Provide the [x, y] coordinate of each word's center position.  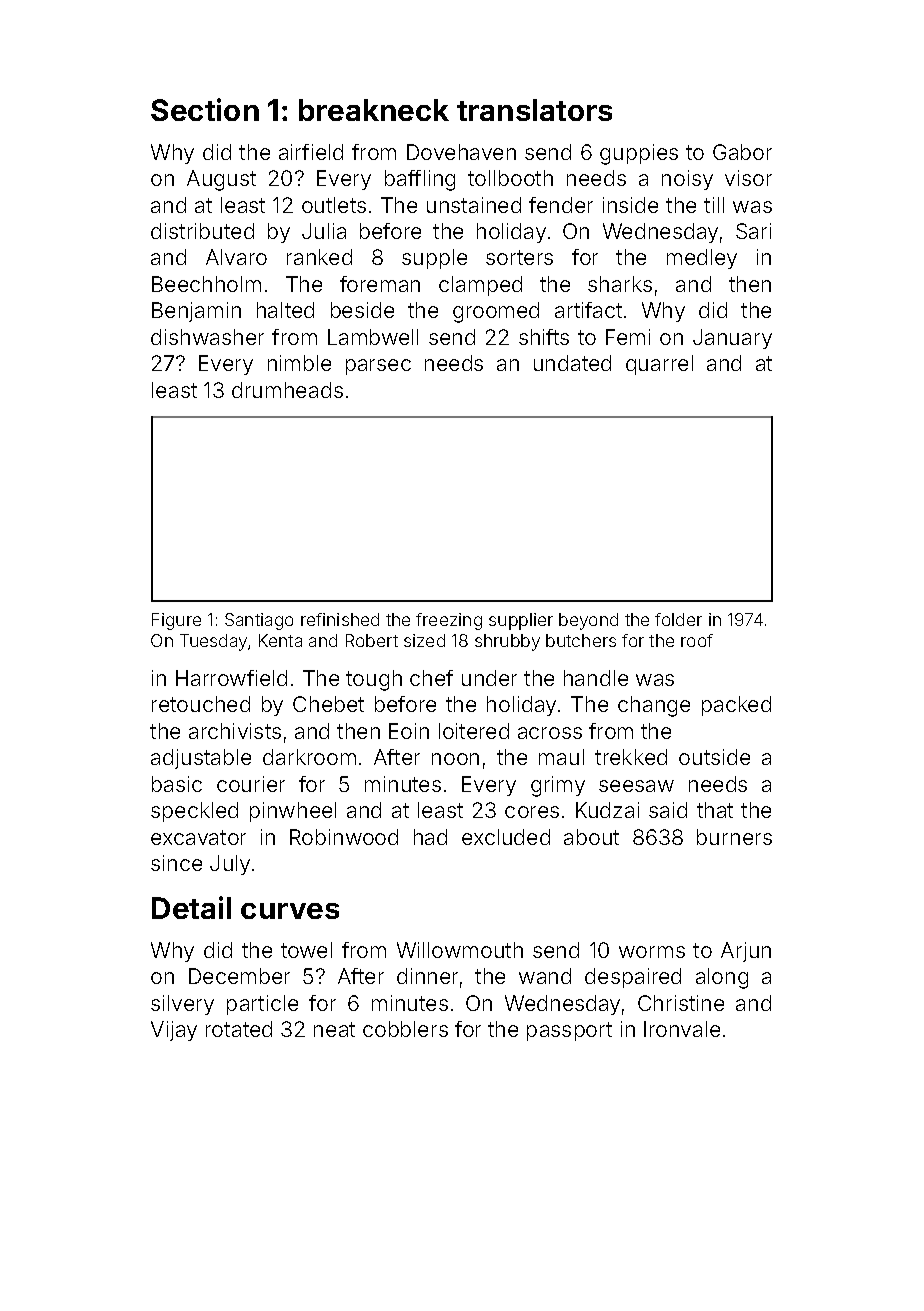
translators [534, 110]
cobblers [405, 1029]
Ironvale [682, 1029]
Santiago [259, 621]
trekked [631, 757]
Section [205, 109]
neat [334, 1029]
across [550, 733]
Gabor [742, 152]
